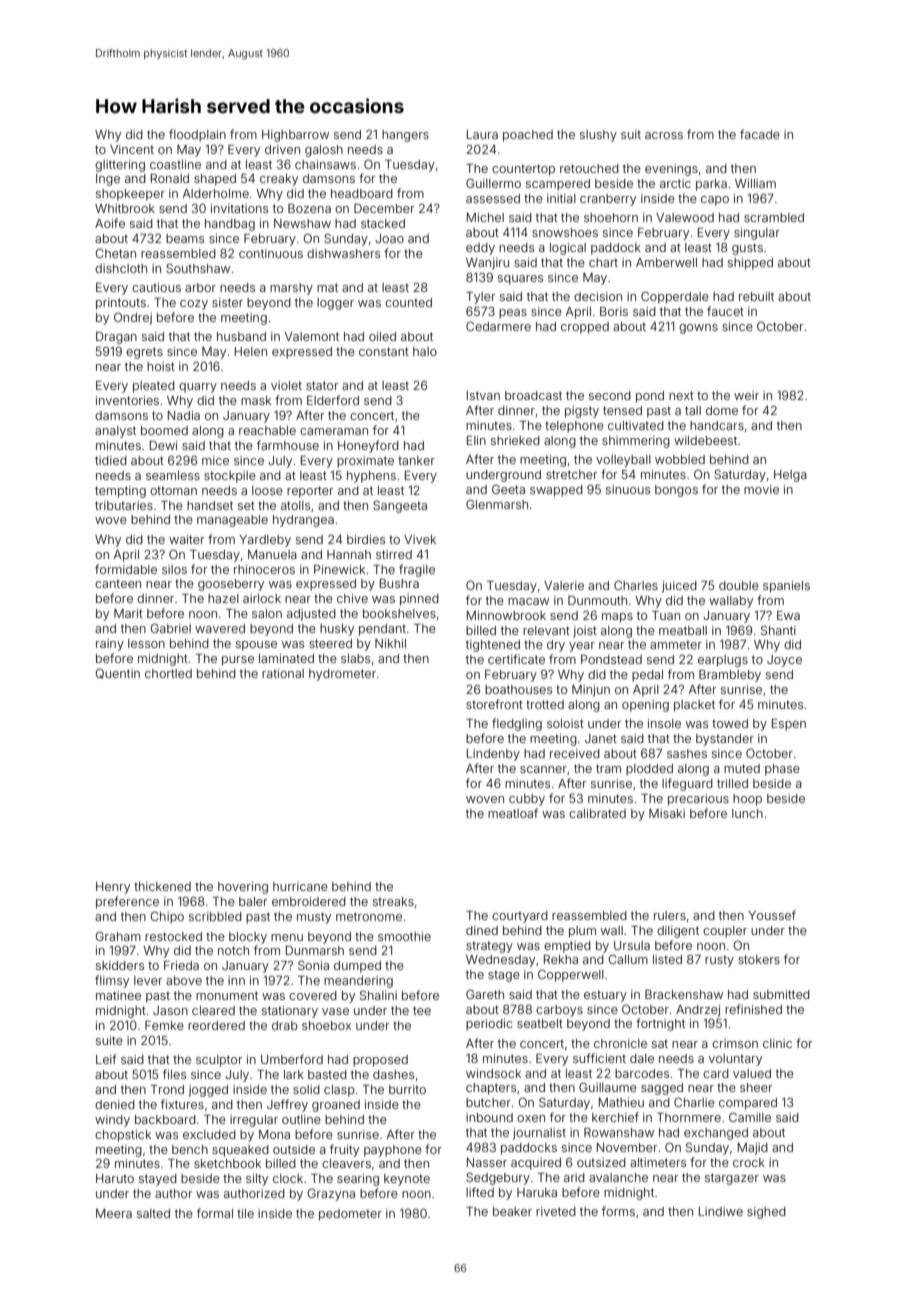  What do you see at coordinates (487, 1162) in the screenshot?
I see `Nasser` at bounding box center [487, 1162].
